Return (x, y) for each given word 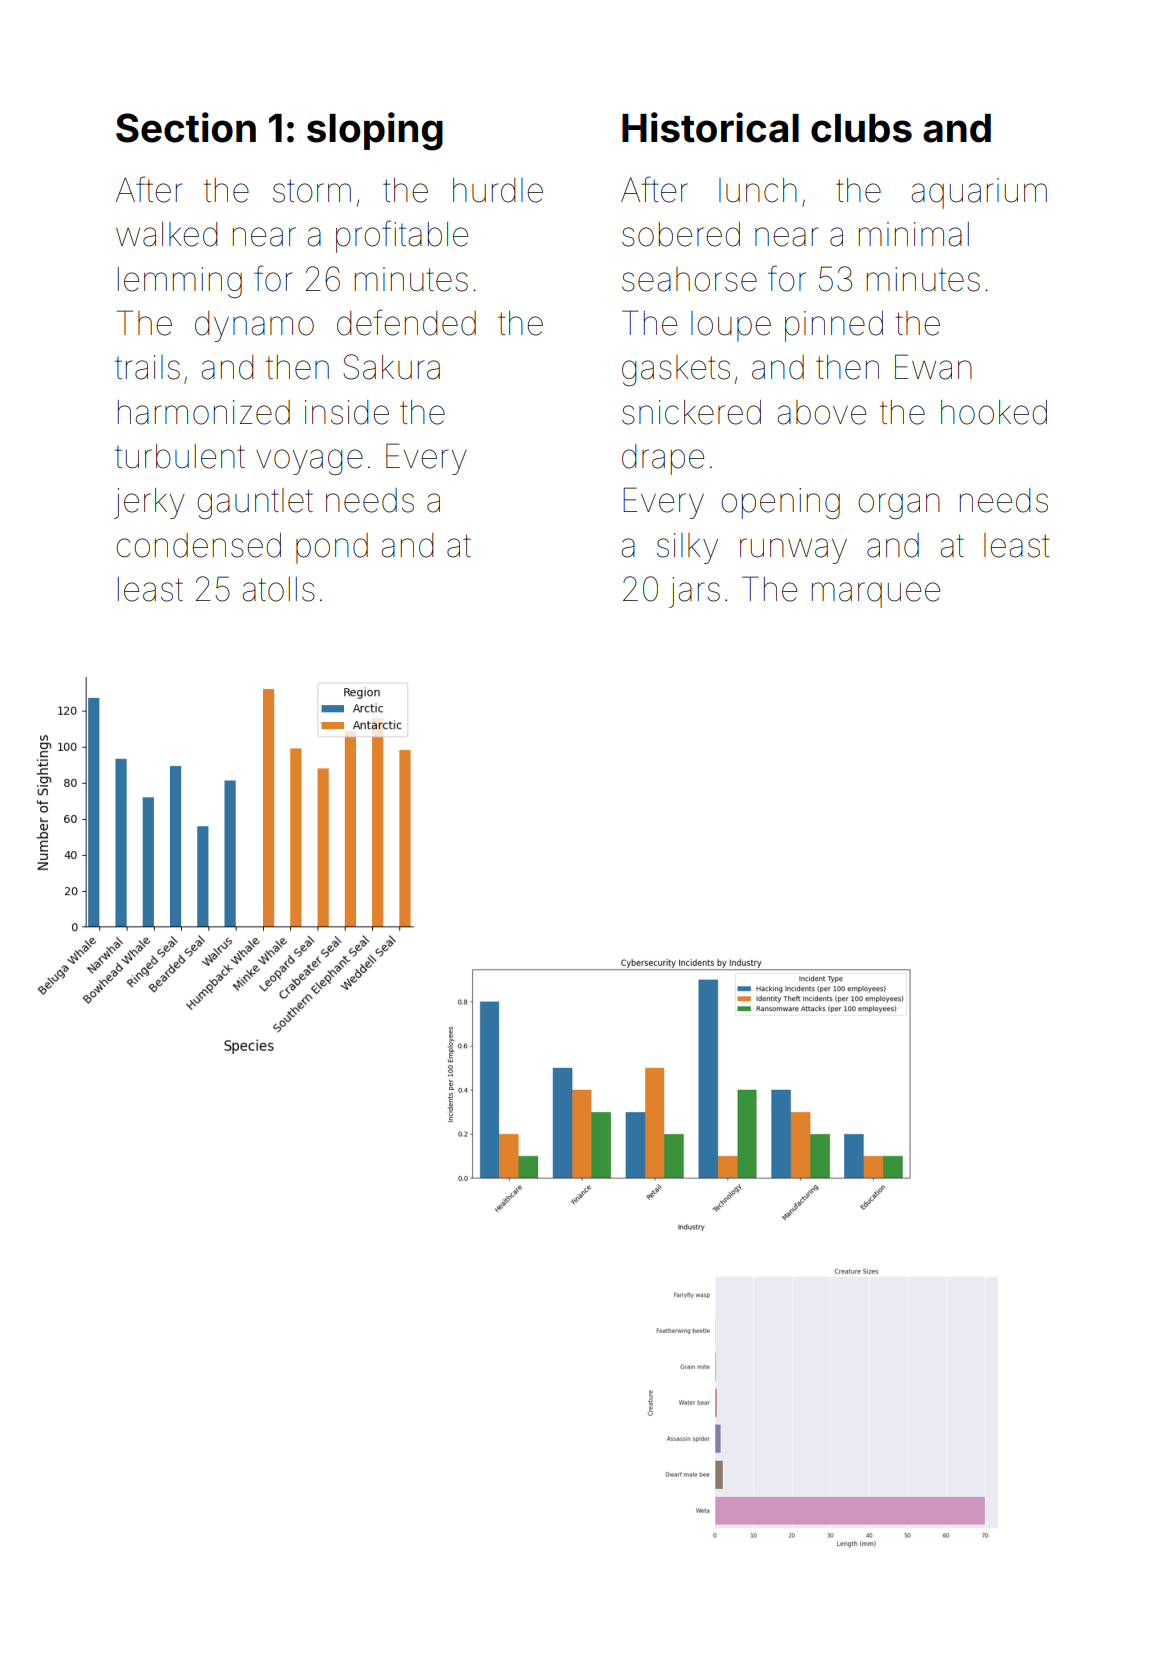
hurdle (498, 190)
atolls (278, 589)
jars (694, 592)
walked (166, 234)
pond (332, 548)
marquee (876, 595)
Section (186, 127)
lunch (758, 190)
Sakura (391, 367)
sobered (681, 234)
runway (793, 551)
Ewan (933, 367)
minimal (914, 234)
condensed (198, 545)
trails (147, 367)
